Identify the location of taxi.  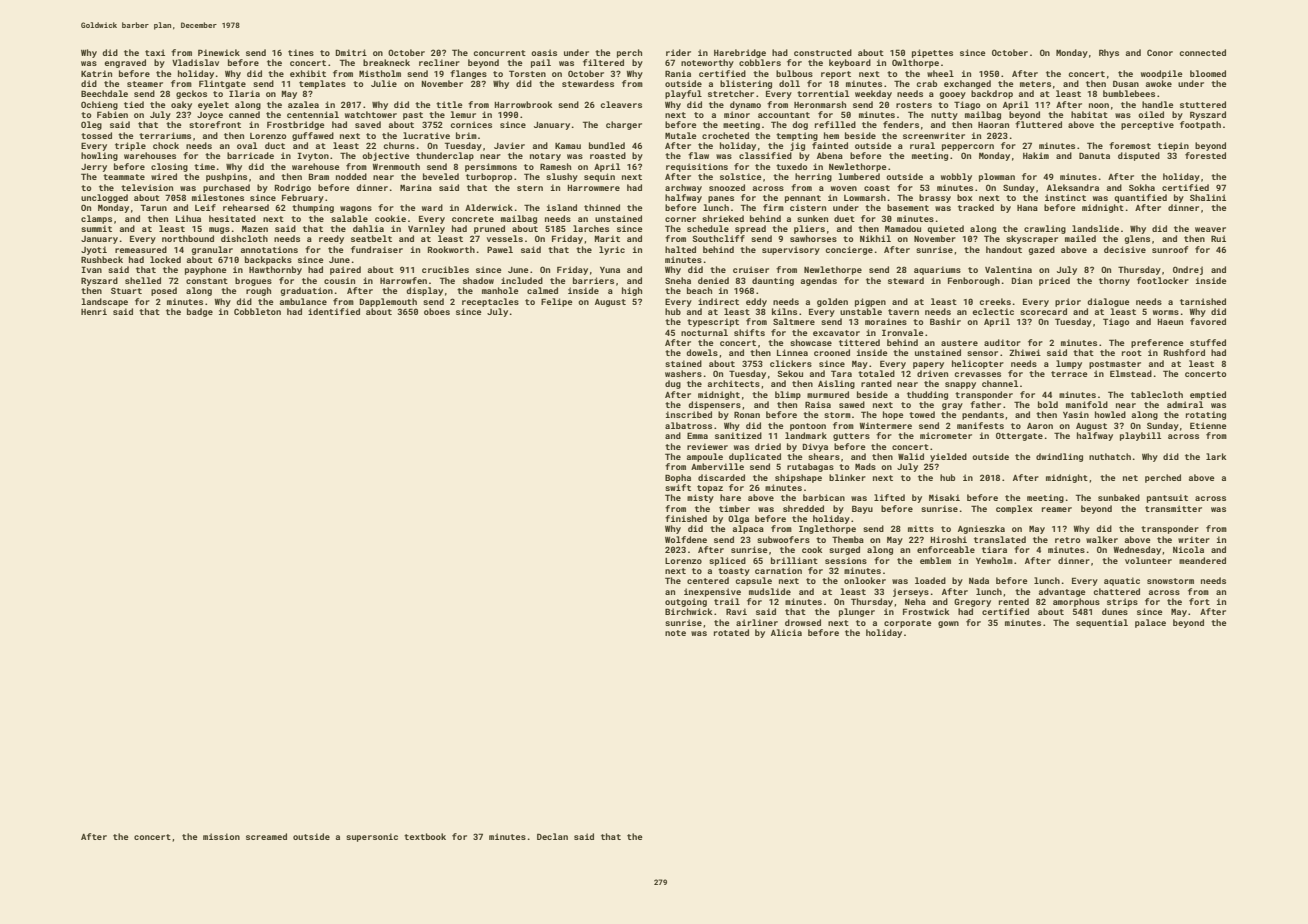
(155, 52).
